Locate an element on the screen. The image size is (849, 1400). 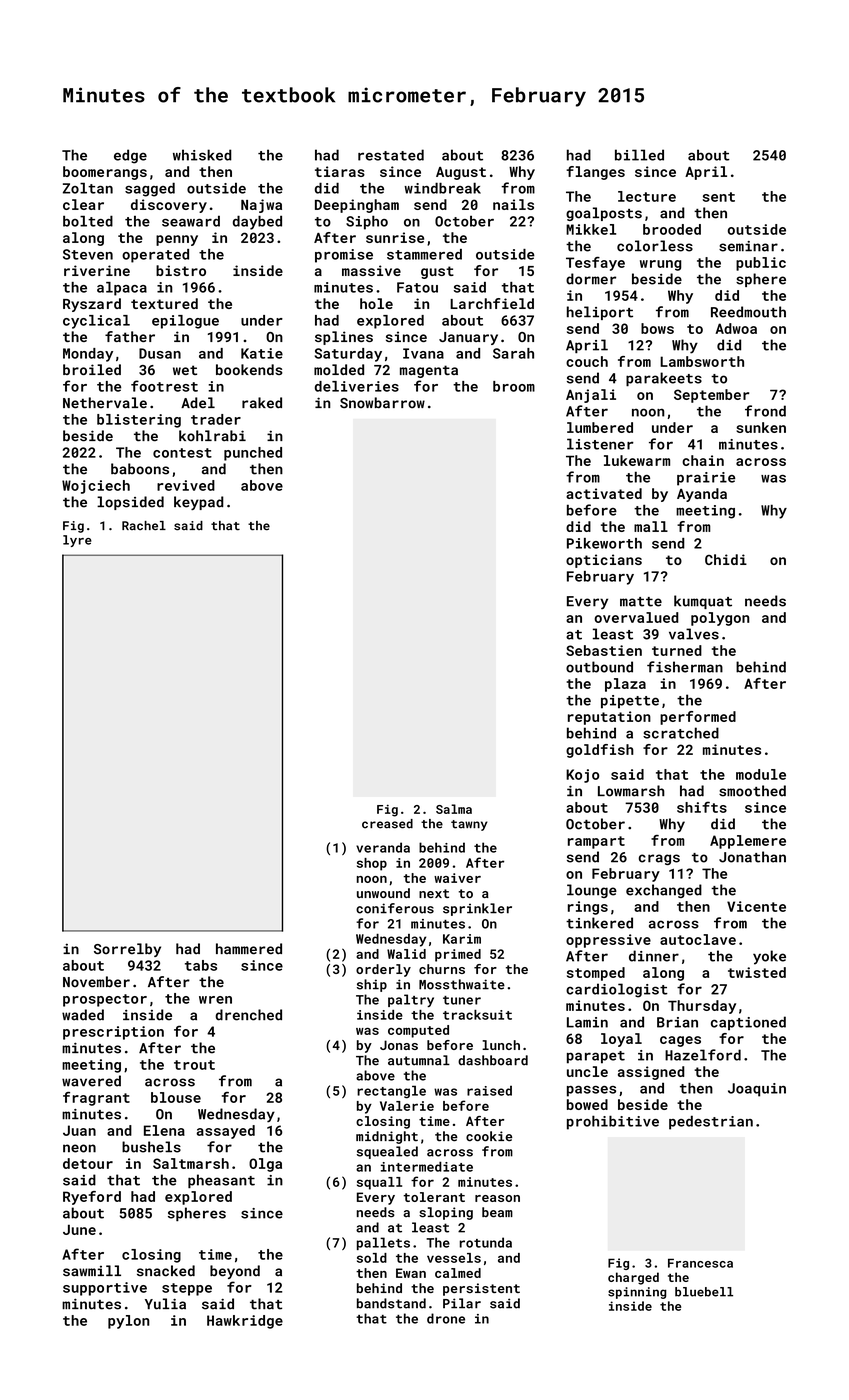
chain is located at coordinates (703, 460).
